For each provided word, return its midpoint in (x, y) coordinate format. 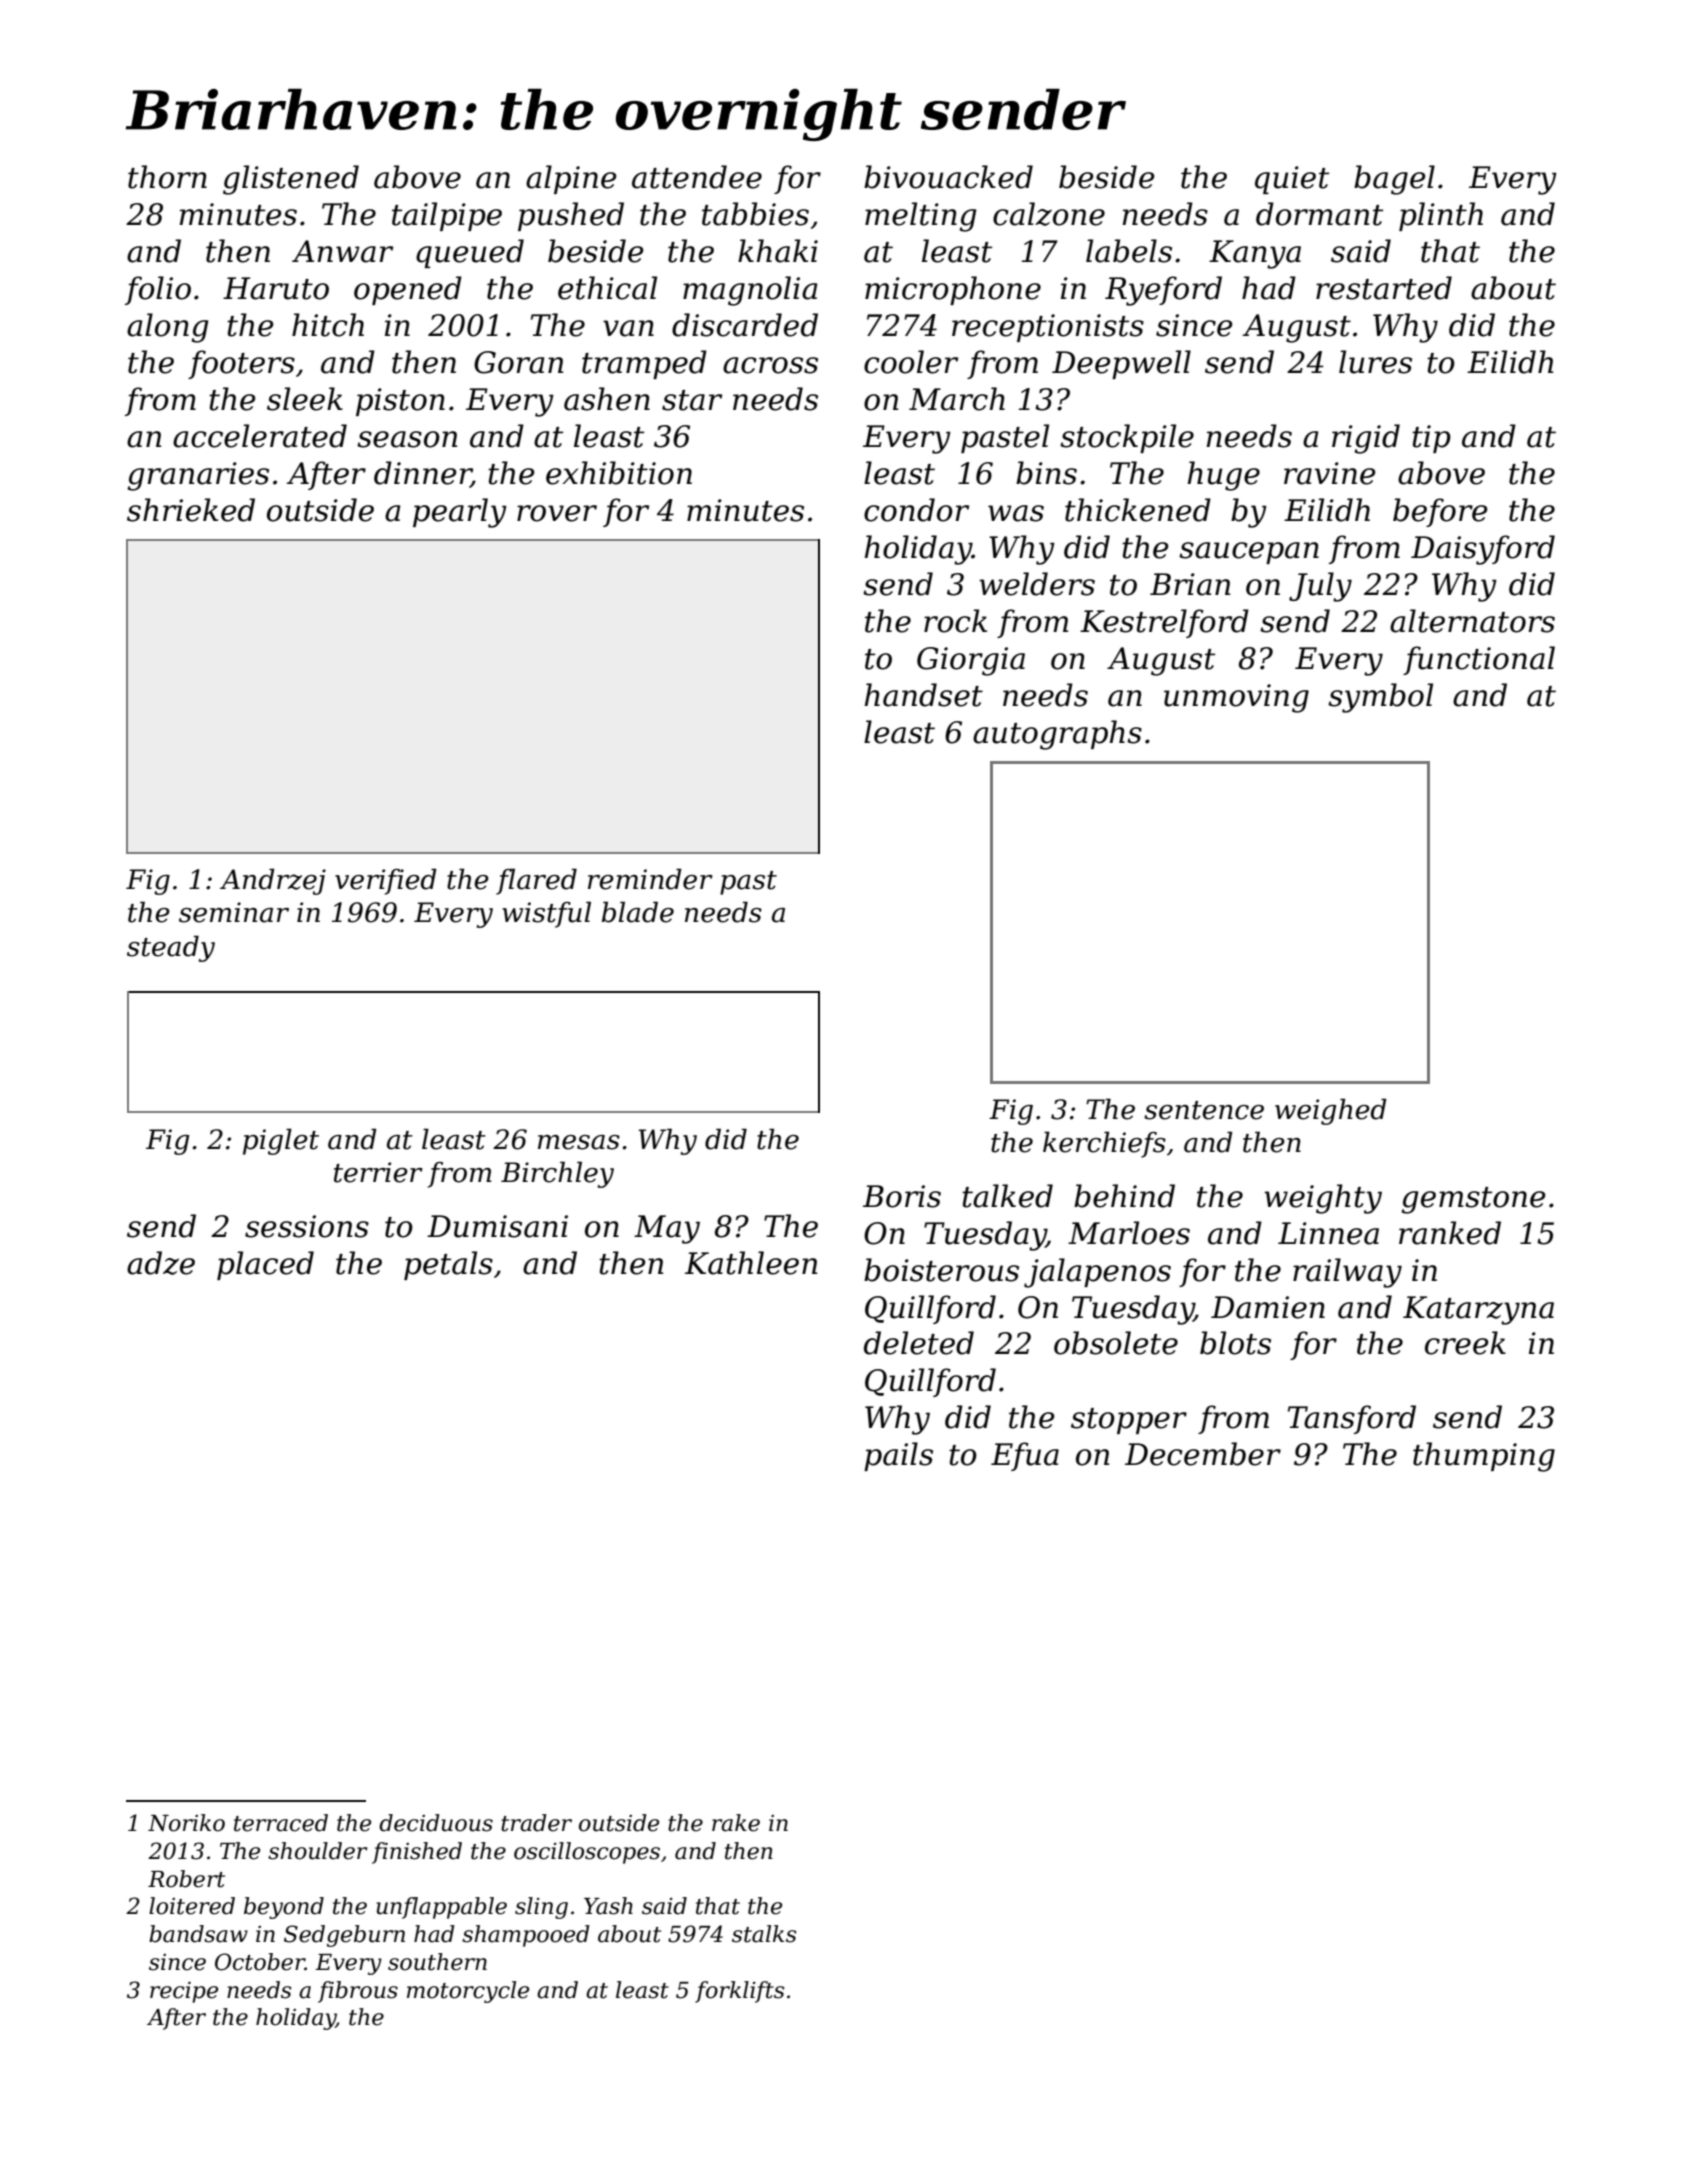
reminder (650, 879)
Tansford (1352, 1419)
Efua (1025, 1456)
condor (916, 510)
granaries (198, 476)
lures (1375, 362)
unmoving (1236, 698)
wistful (546, 914)
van (628, 328)
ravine (1330, 473)
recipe (184, 1992)
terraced (281, 1823)
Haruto (276, 288)
